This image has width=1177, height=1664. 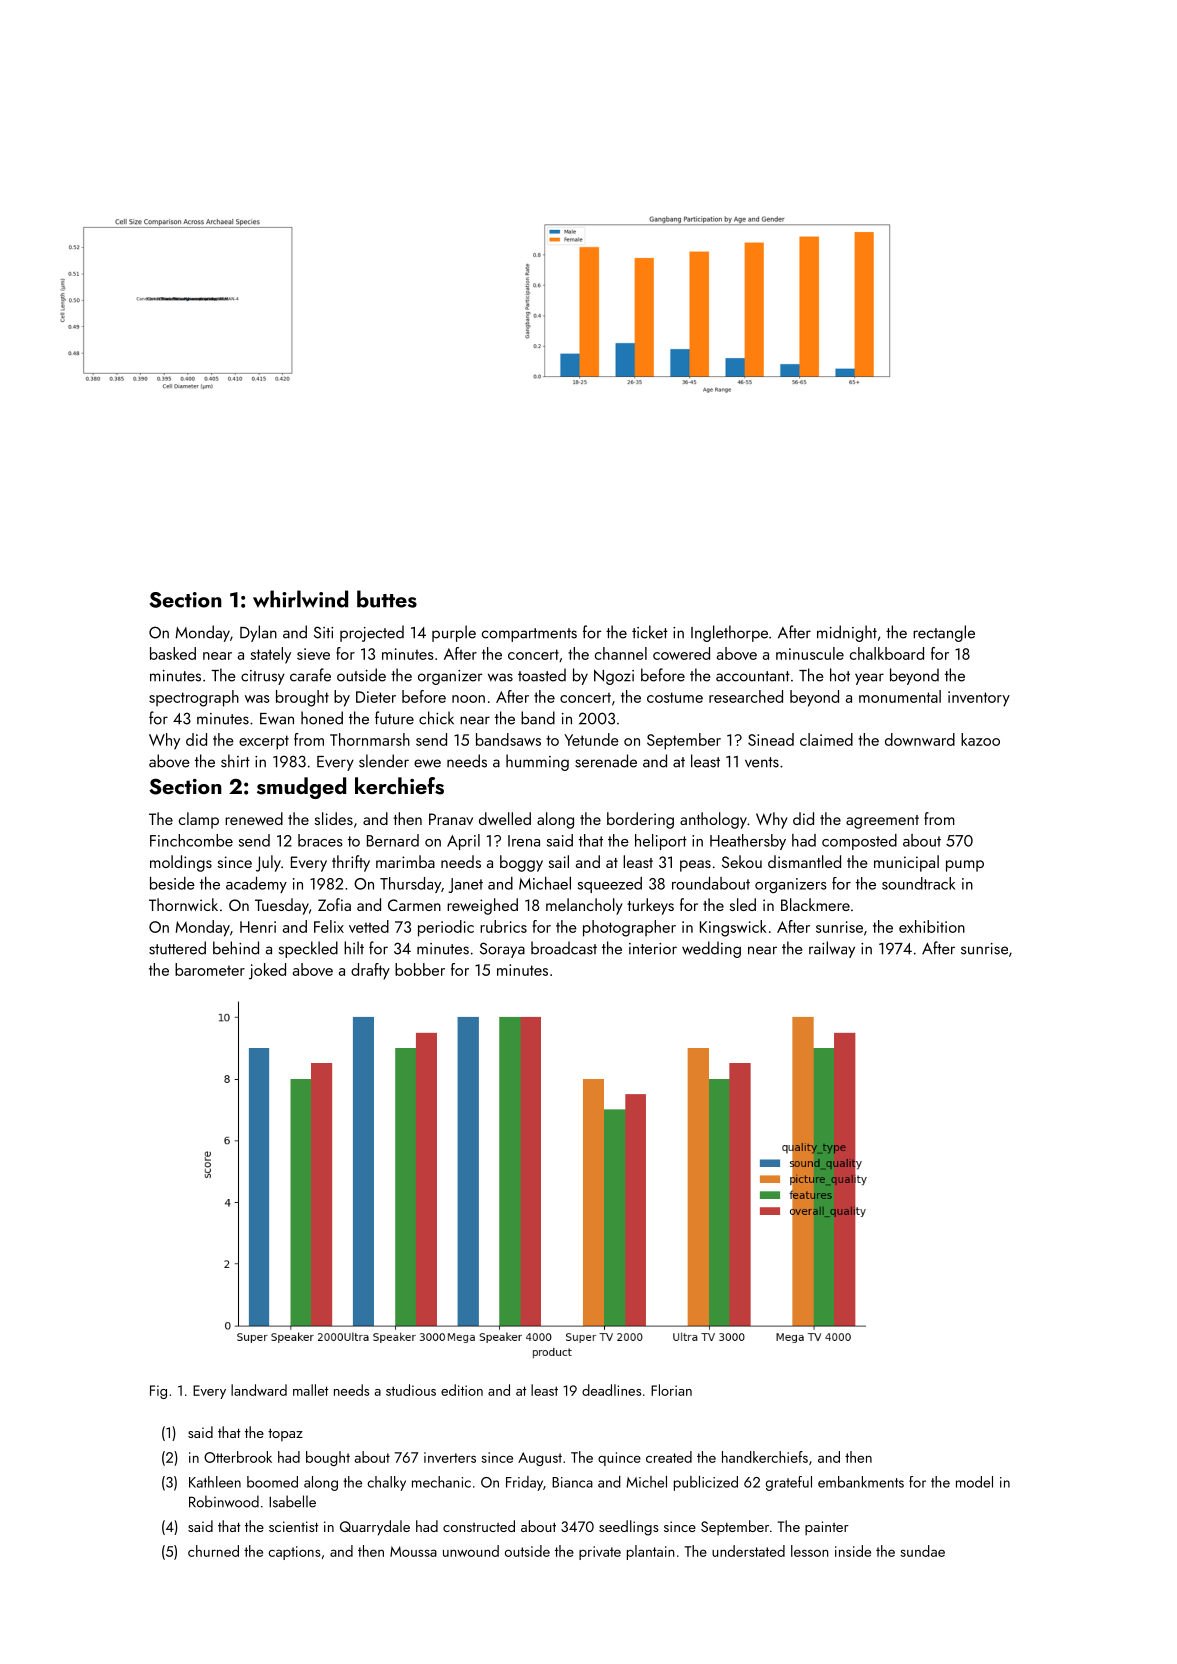 I want to click on whirlwind, so click(x=300, y=599).
